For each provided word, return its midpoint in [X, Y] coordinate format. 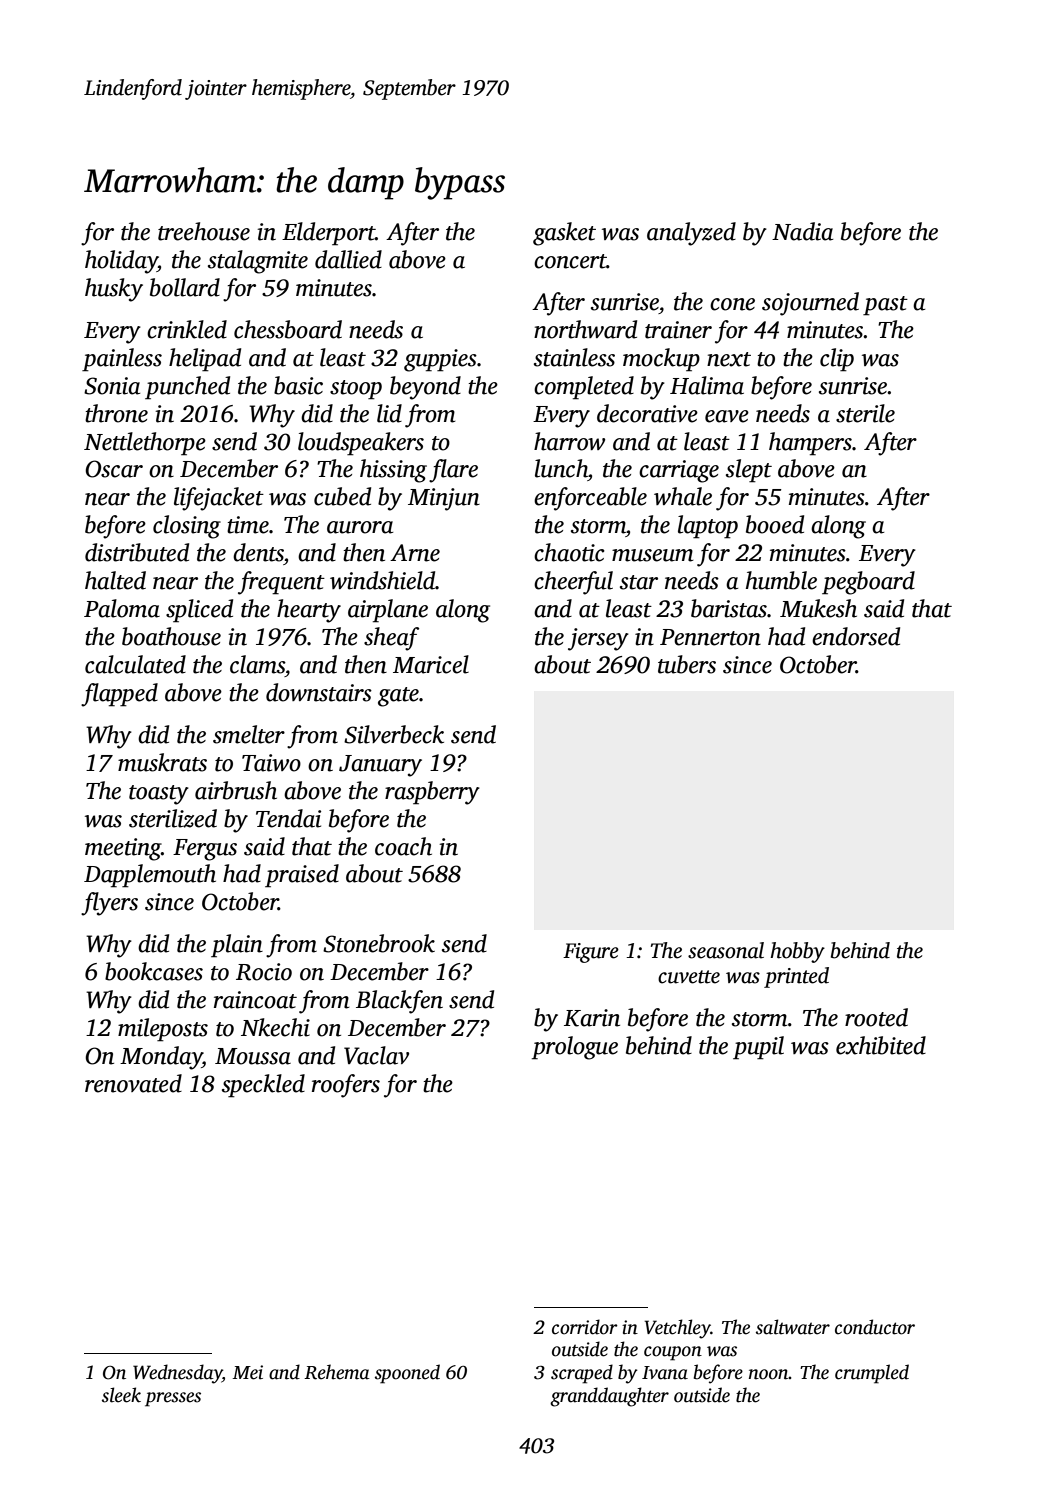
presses [173, 1399]
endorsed [856, 636]
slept [749, 471]
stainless [574, 357]
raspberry [432, 793]
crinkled [187, 329]
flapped [119, 695]
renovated [133, 1083]
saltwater [793, 1327]
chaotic [569, 552]
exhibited [881, 1045]
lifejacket [219, 499]
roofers [346, 1086]
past [885, 306]
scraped [582, 1374]
